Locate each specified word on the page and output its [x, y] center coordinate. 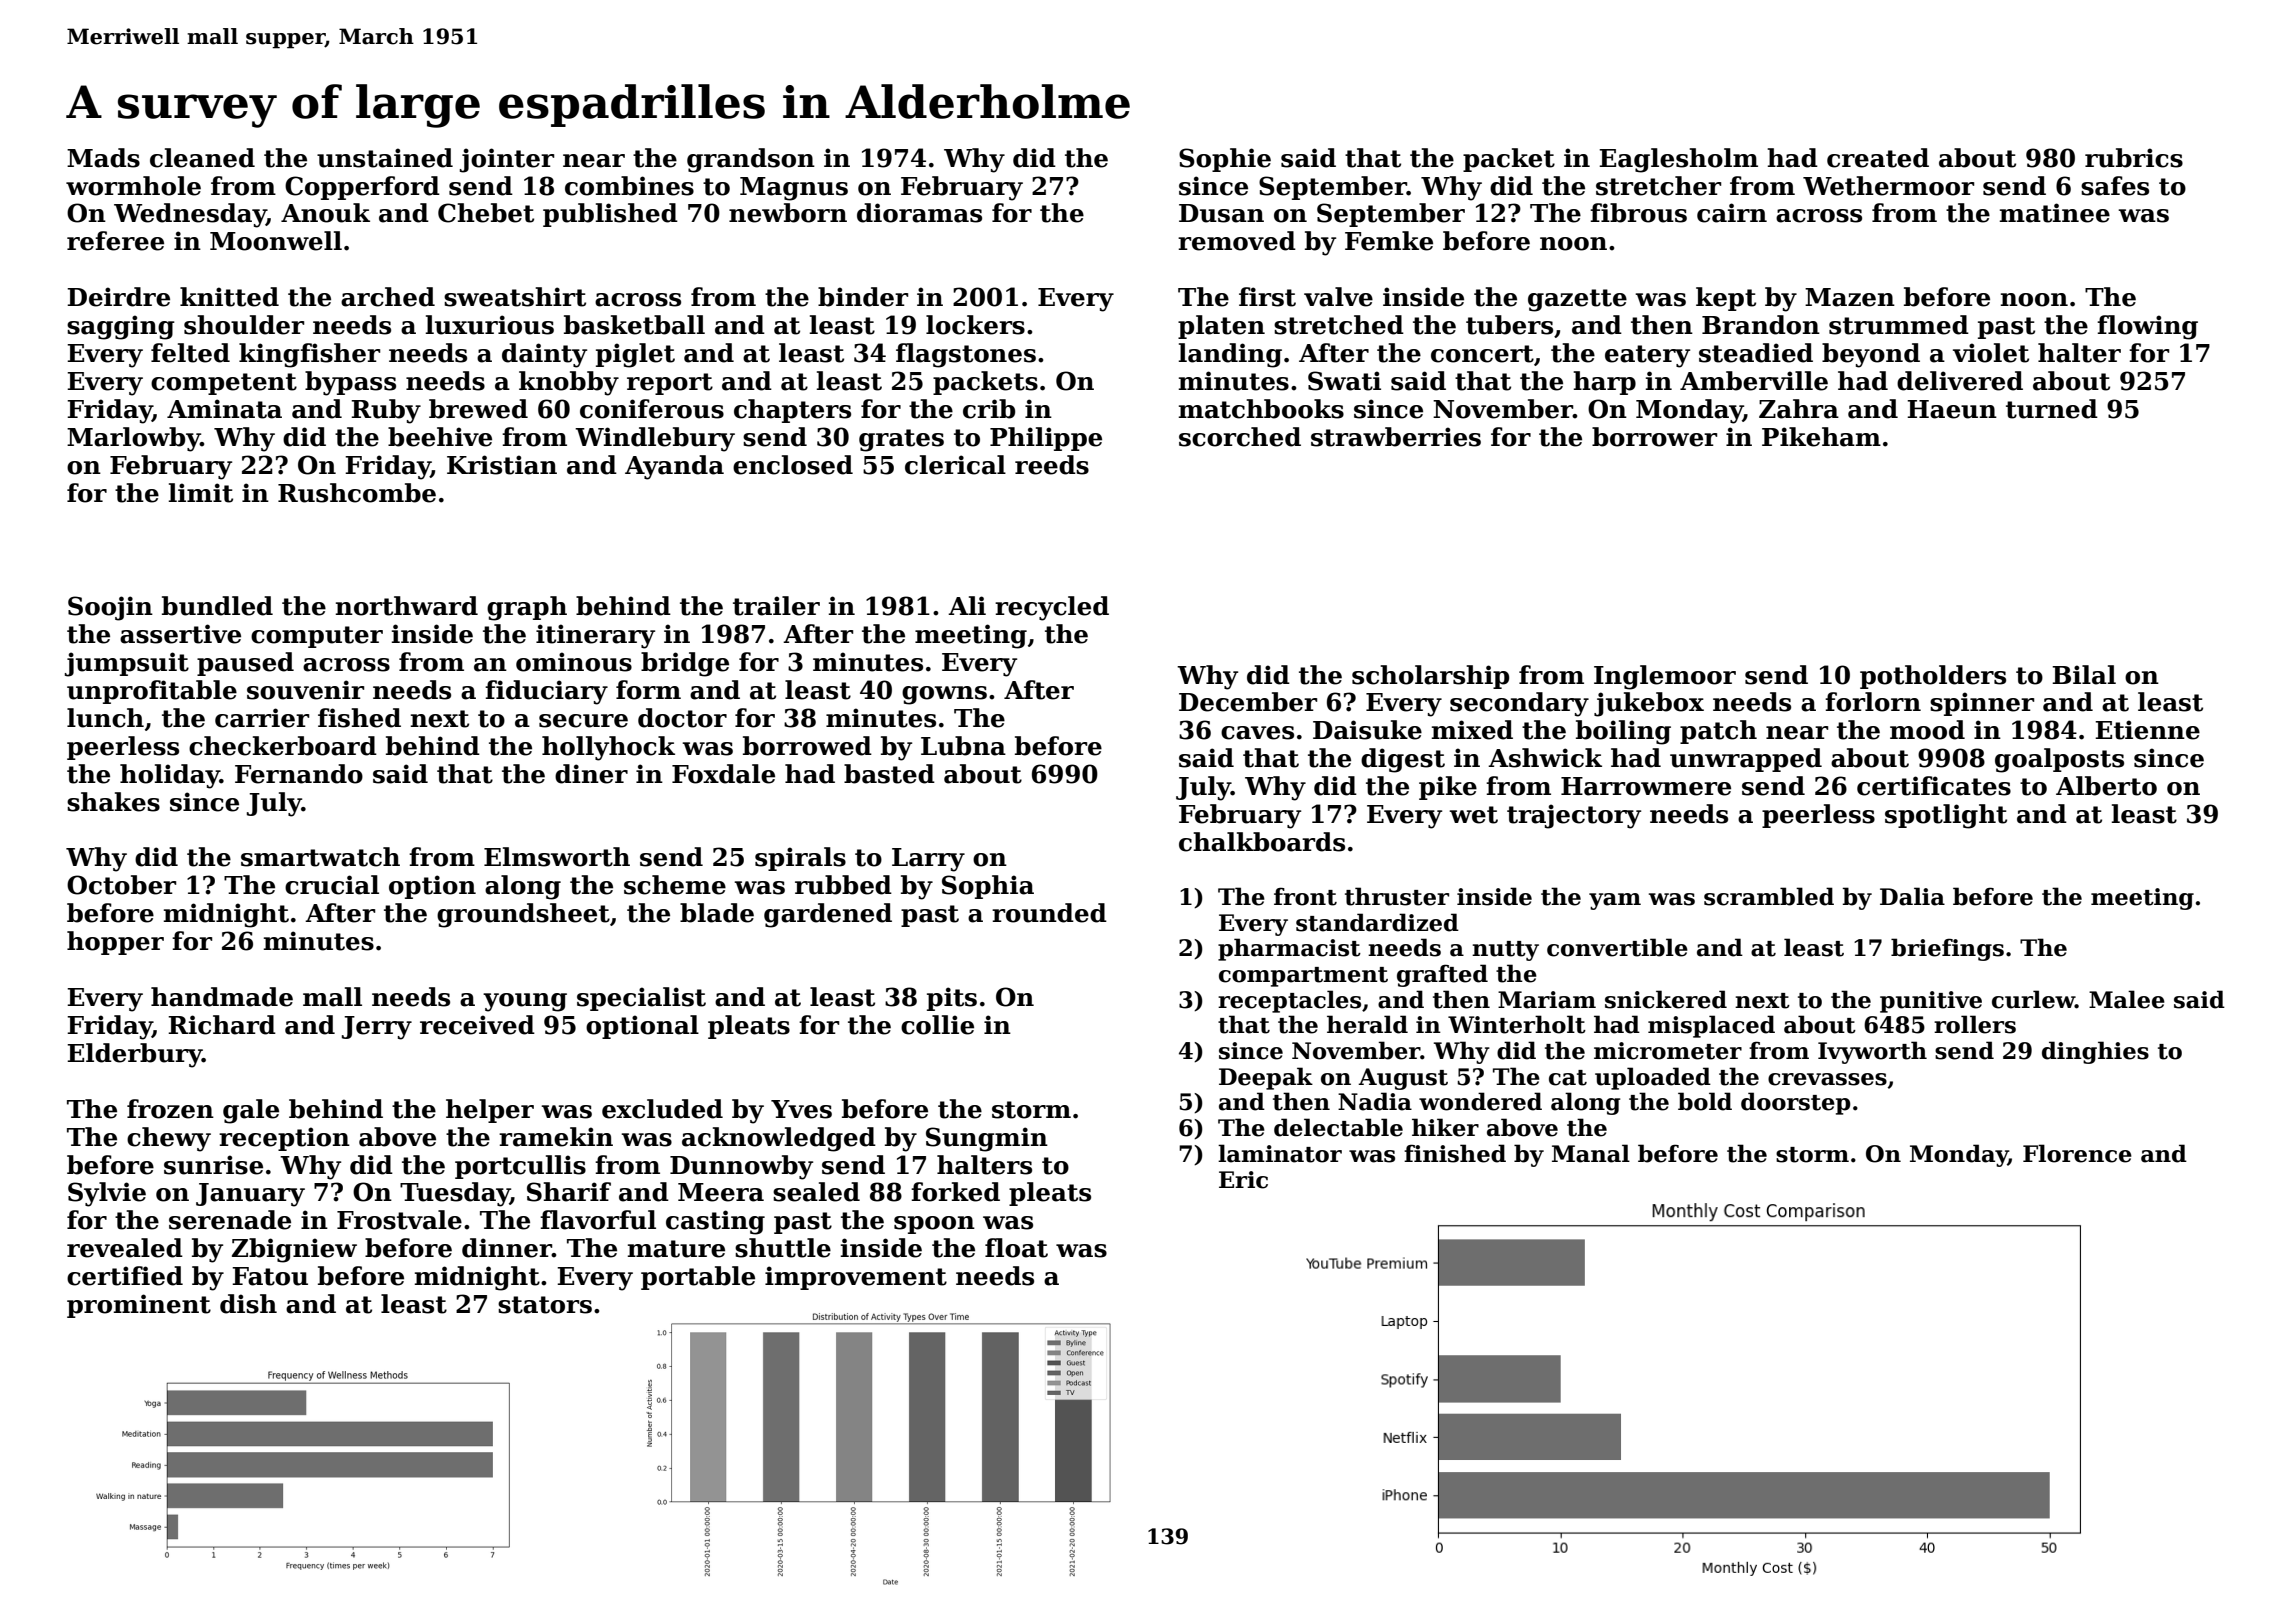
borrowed [807, 746]
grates [901, 440]
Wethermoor [1888, 186]
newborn [788, 213]
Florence [2077, 1153]
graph [527, 608]
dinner [507, 1248]
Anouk [325, 213]
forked [955, 1192]
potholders [1933, 677]
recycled [1052, 608]
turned [2052, 409]
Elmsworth [557, 857]
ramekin [556, 1137]
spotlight [1946, 816]
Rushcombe [357, 493]
